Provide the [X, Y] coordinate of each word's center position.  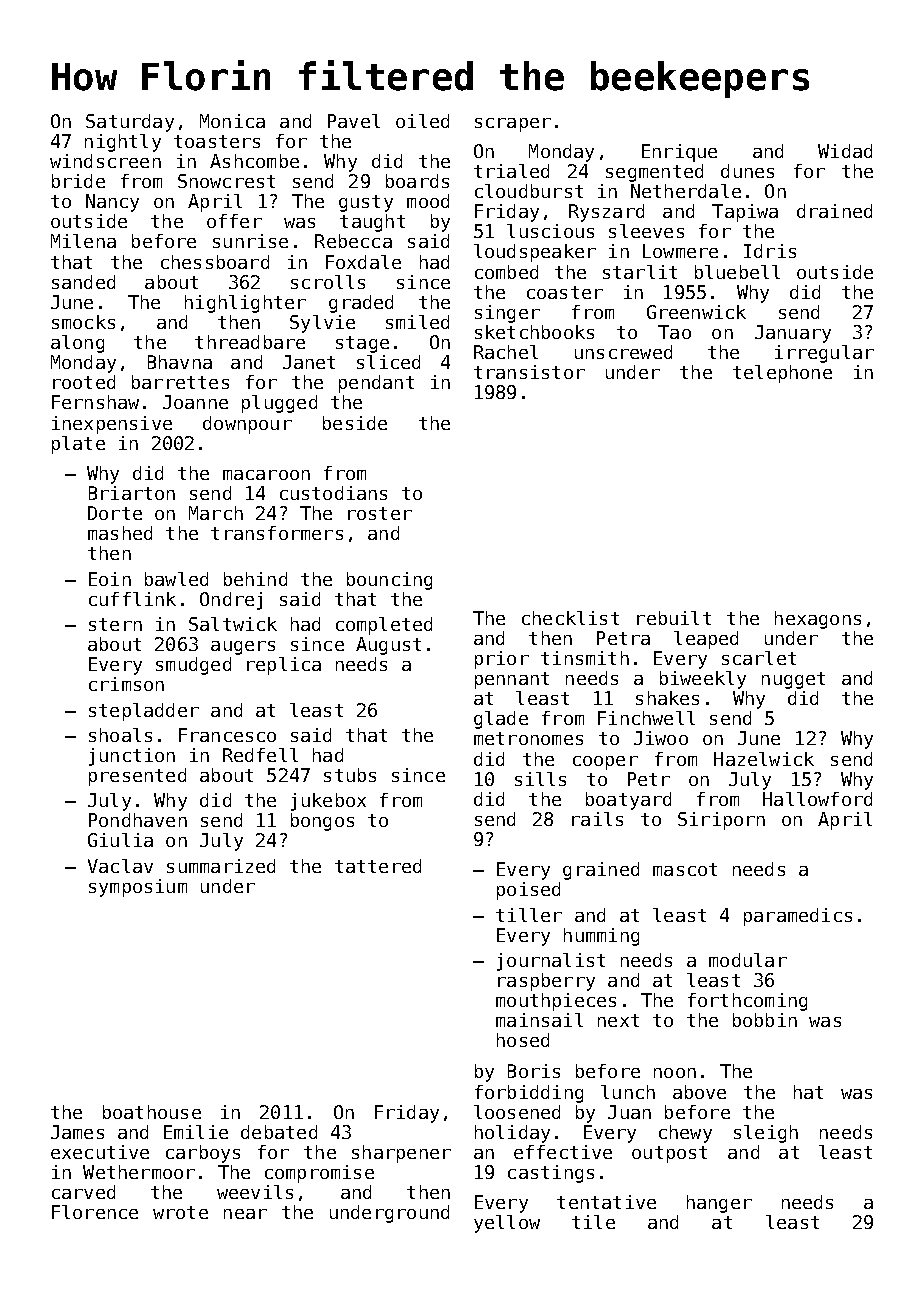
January [793, 334]
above [699, 1092]
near [245, 1214]
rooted [84, 382]
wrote [180, 1212]
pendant [376, 384]
